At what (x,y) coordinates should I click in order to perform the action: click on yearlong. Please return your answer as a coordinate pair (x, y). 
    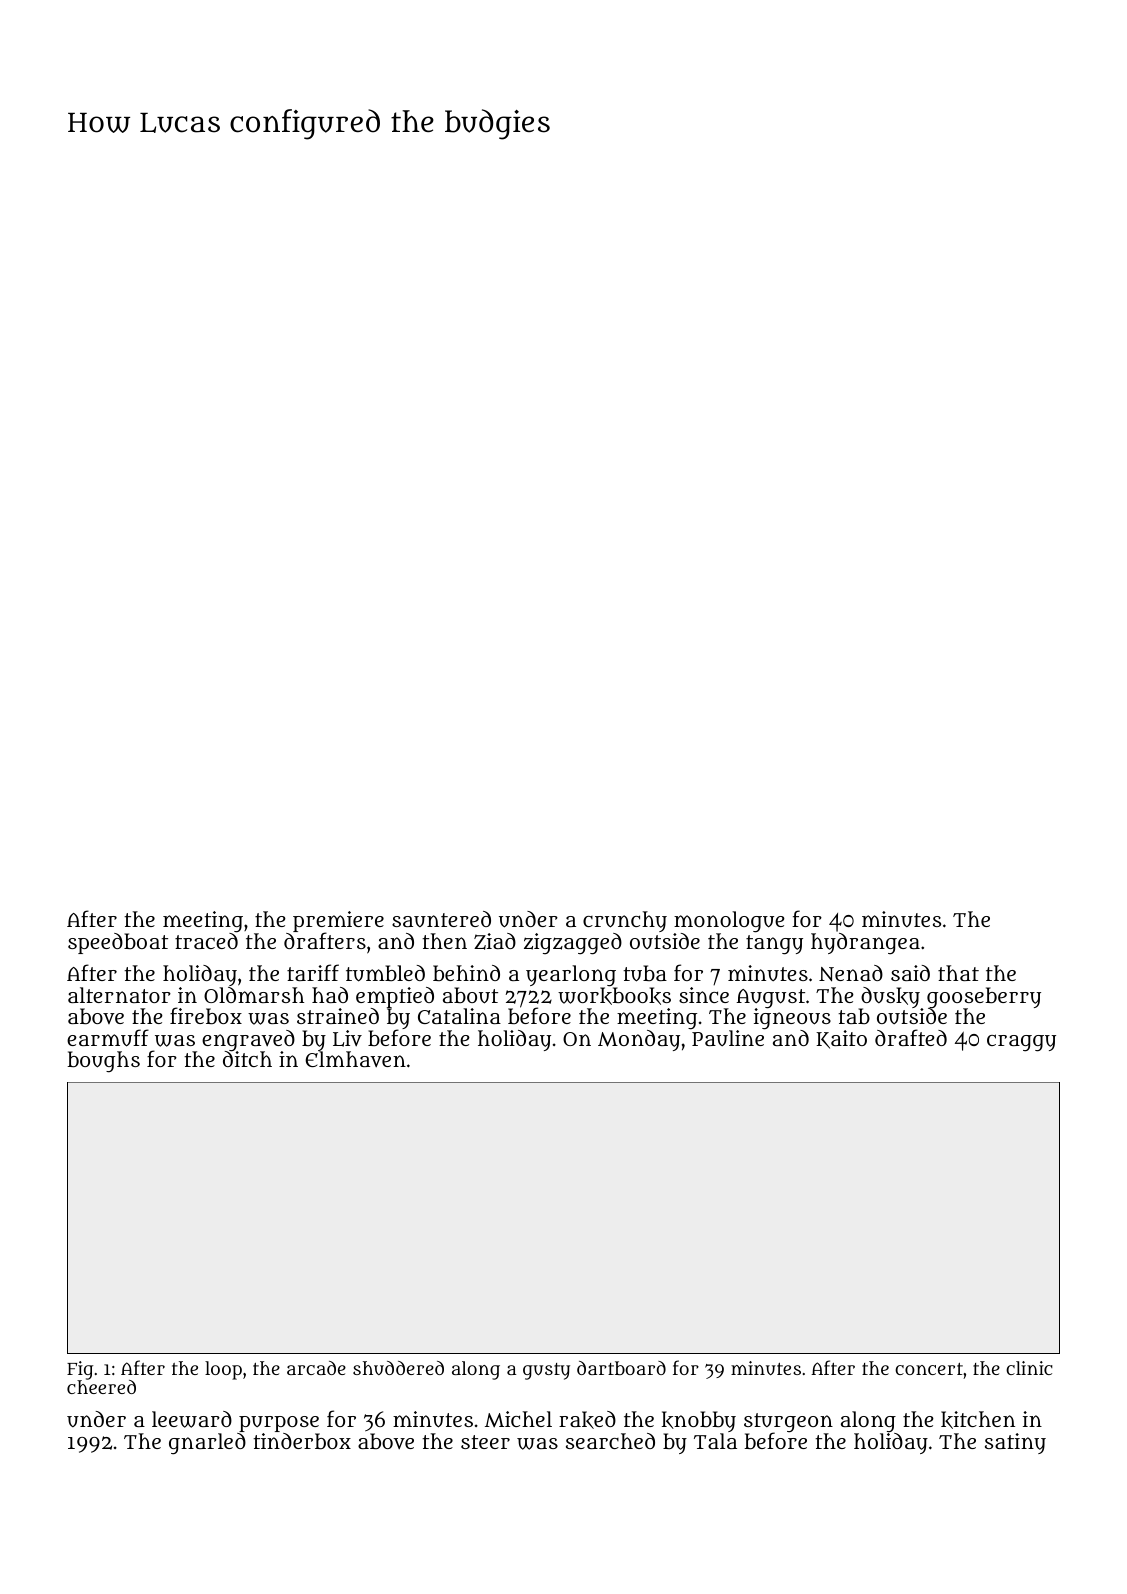
    Looking at the image, I should click on (571, 976).
